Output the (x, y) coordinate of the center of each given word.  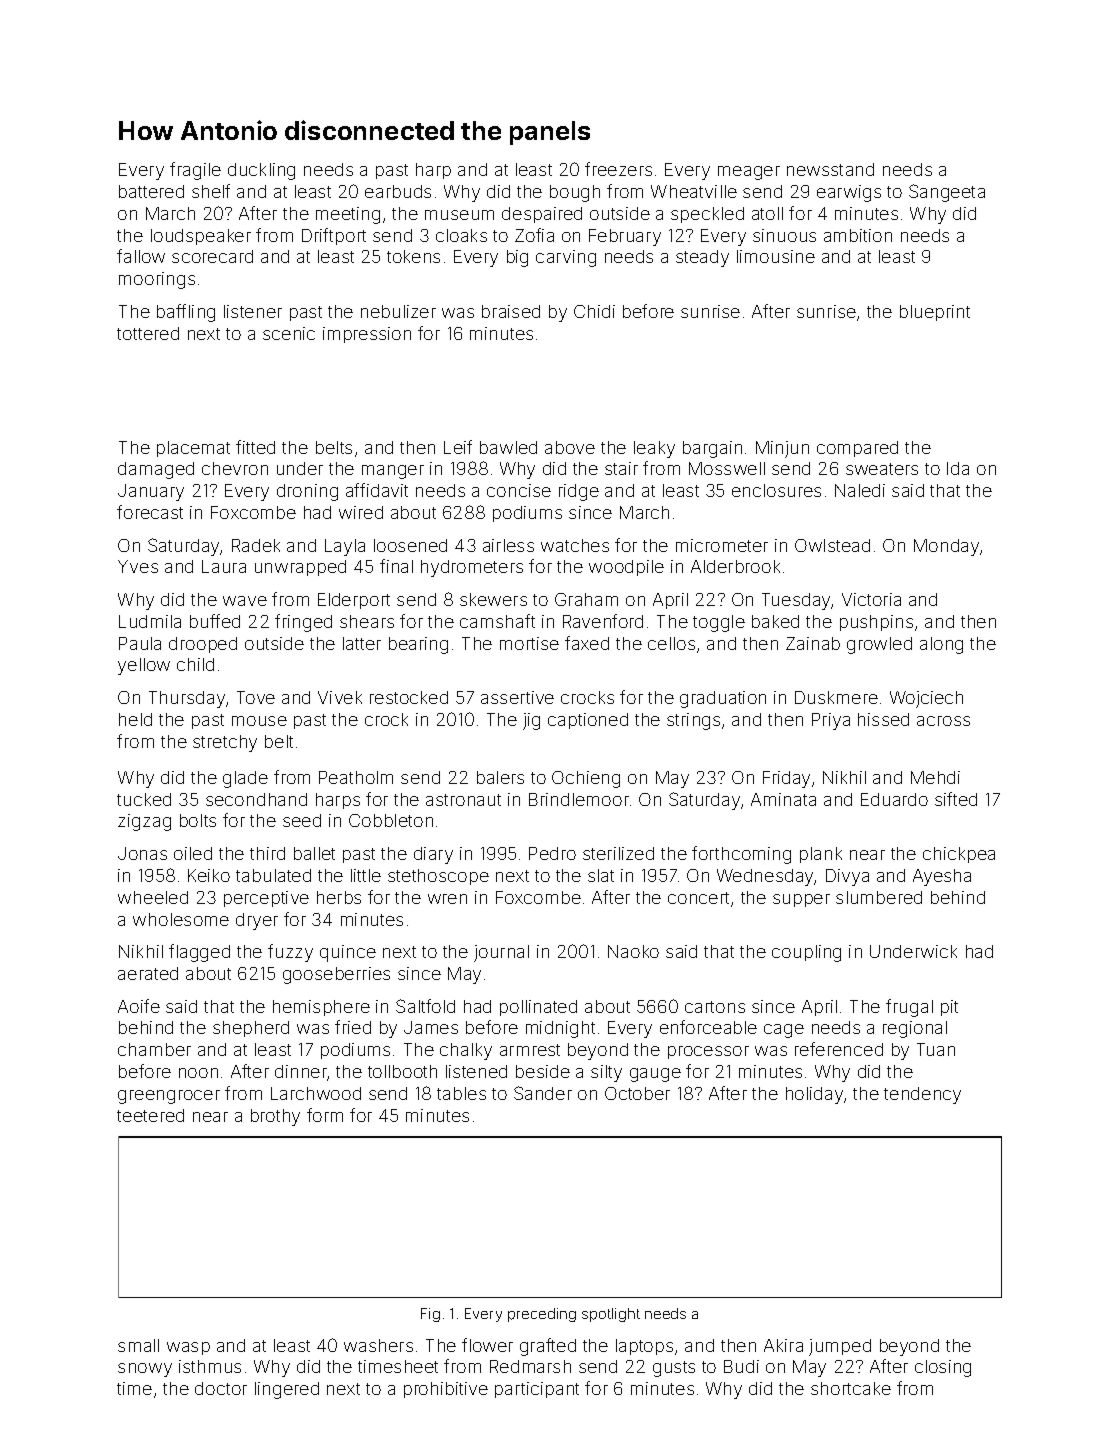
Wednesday (766, 877)
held (135, 719)
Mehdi (935, 777)
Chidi (594, 311)
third (267, 853)
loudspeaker (201, 237)
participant (537, 1390)
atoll (767, 213)
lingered (287, 1390)
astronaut (463, 800)
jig (531, 721)
